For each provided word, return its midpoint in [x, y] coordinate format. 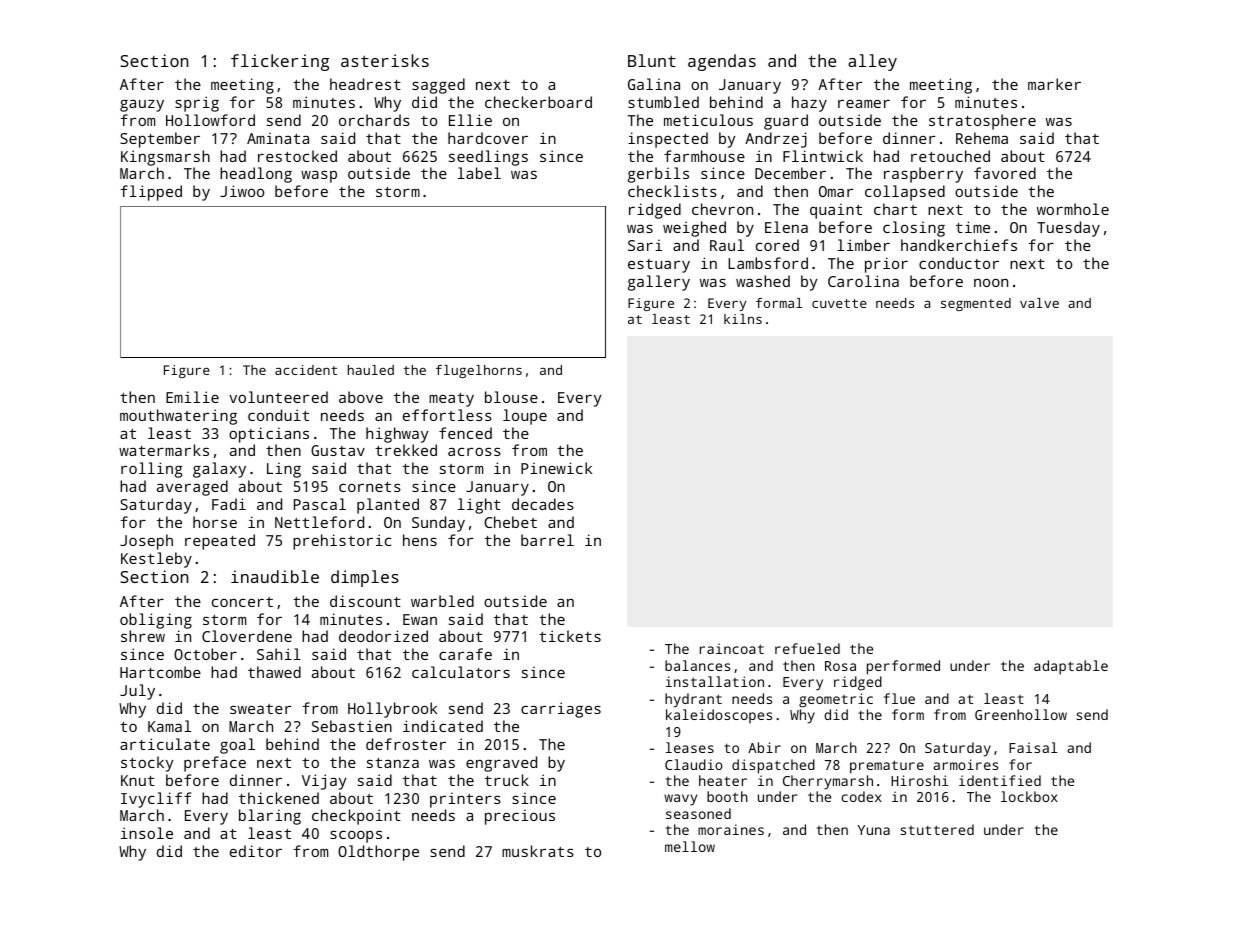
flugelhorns [479, 371]
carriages [561, 710]
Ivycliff [156, 800]
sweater [260, 709]
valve [1039, 303]
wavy [680, 800]
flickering [280, 62]
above [361, 397]
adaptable [1071, 667]
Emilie [192, 397]
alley [872, 62]
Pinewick [556, 468]
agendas [722, 62]
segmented [976, 304]
